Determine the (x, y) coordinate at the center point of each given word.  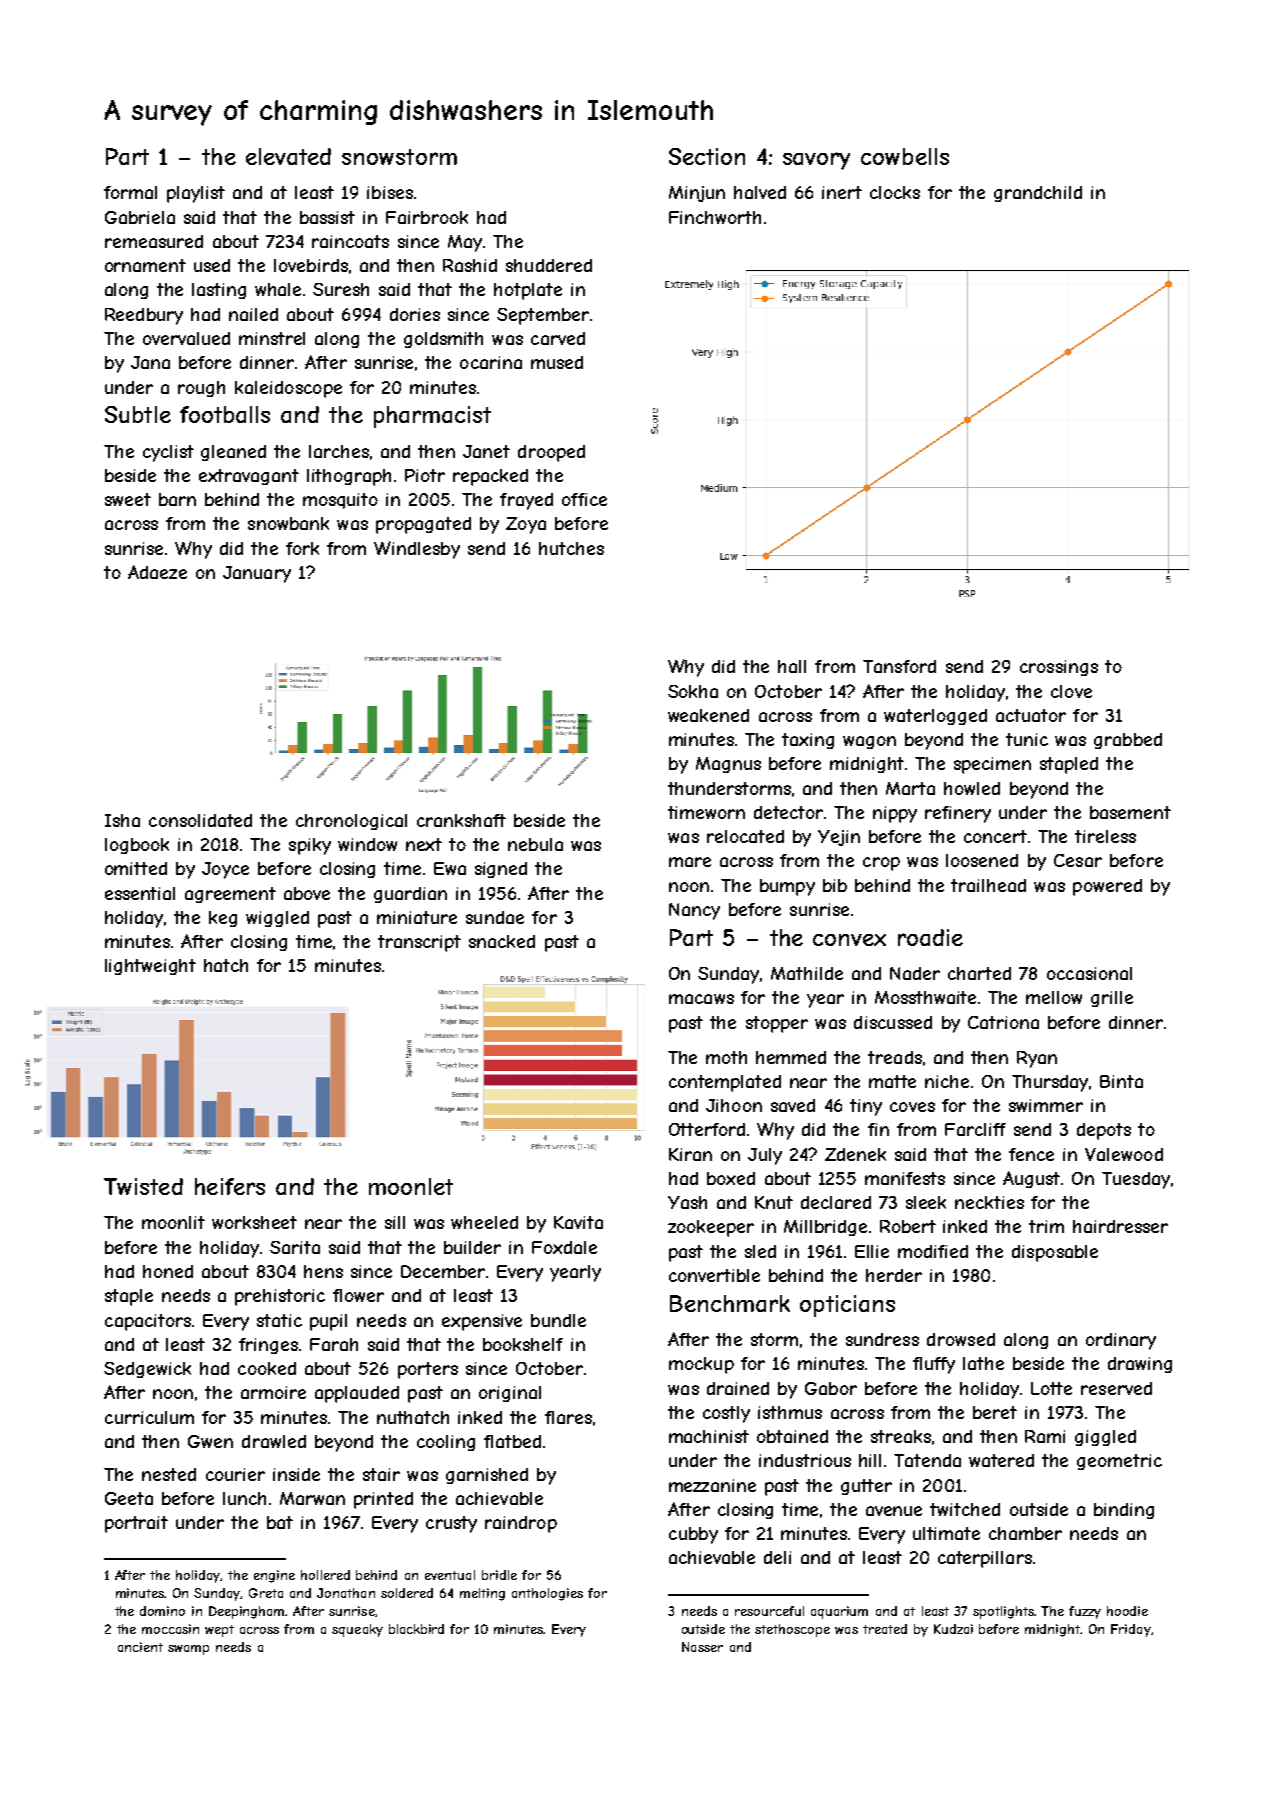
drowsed (961, 1339)
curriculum (149, 1417)
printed (383, 1500)
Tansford (899, 666)
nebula (535, 844)
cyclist (168, 453)
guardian (410, 895)
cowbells (905, 156)
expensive (482, 1322)
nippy (895, 814)
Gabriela (140, 217)
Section (707, 156)
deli (777, 1557)
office (584, 499)
